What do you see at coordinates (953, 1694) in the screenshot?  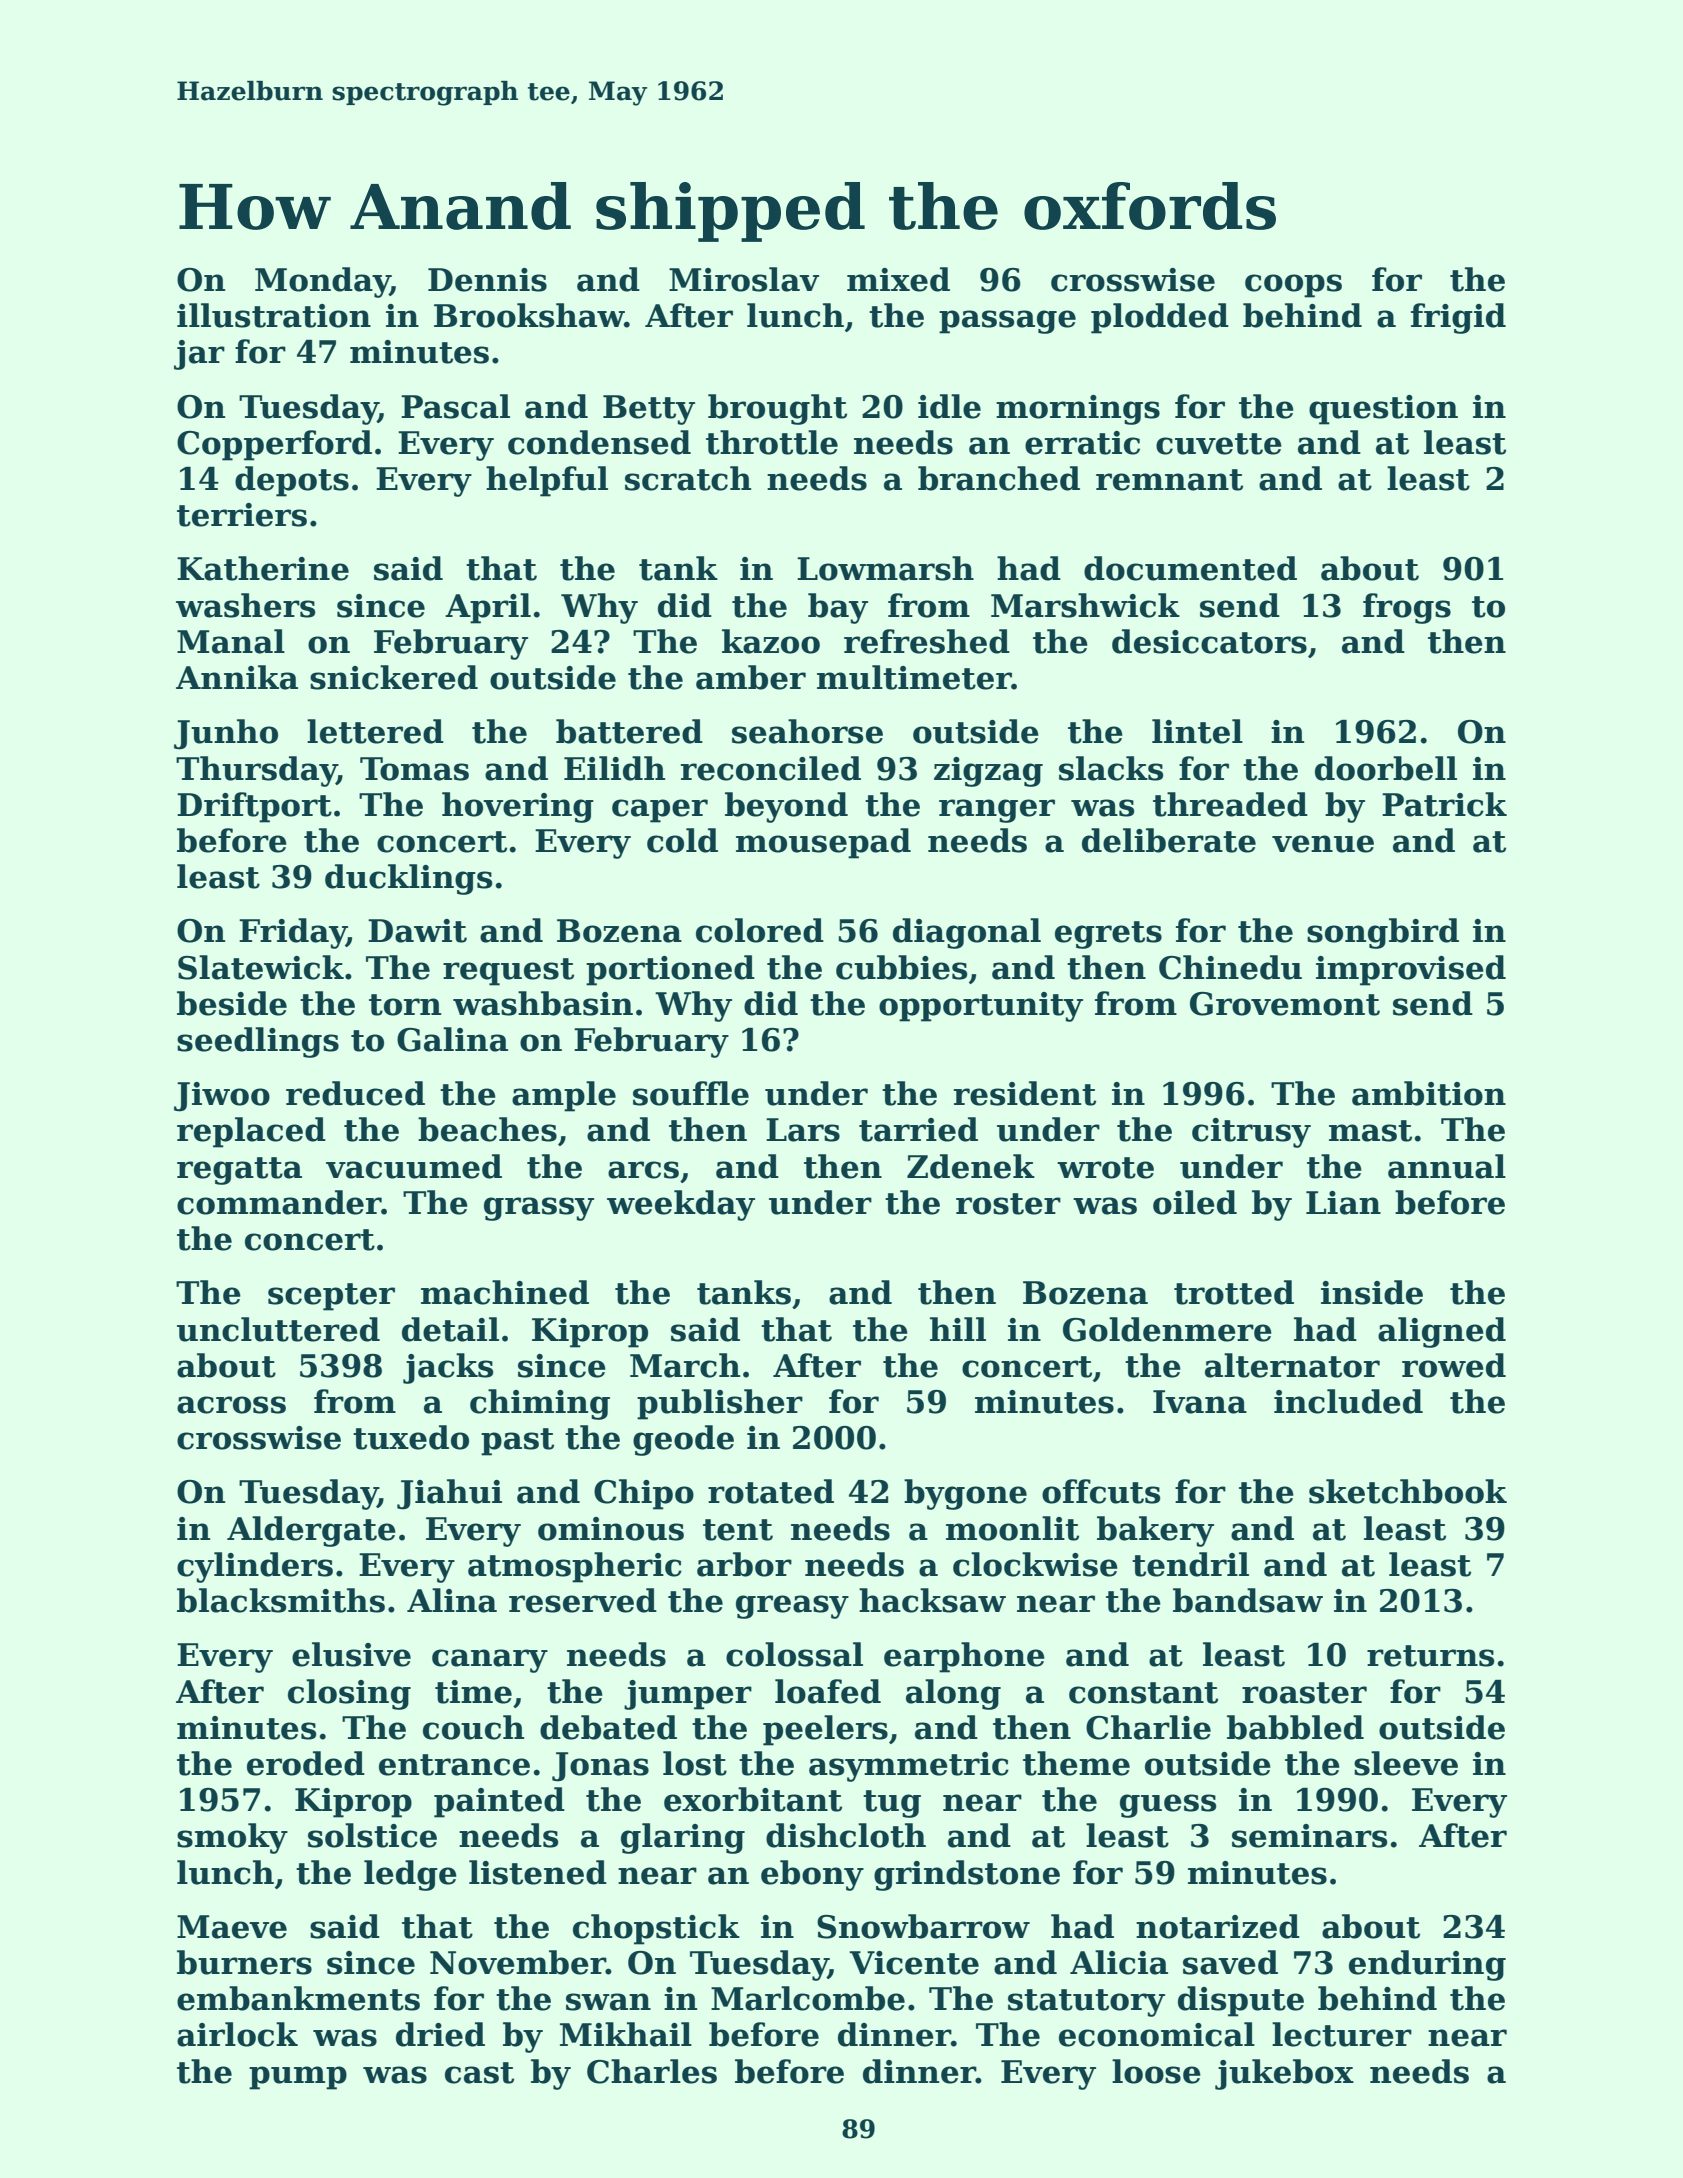 I see `along` at bounding box center [953, 1694].
